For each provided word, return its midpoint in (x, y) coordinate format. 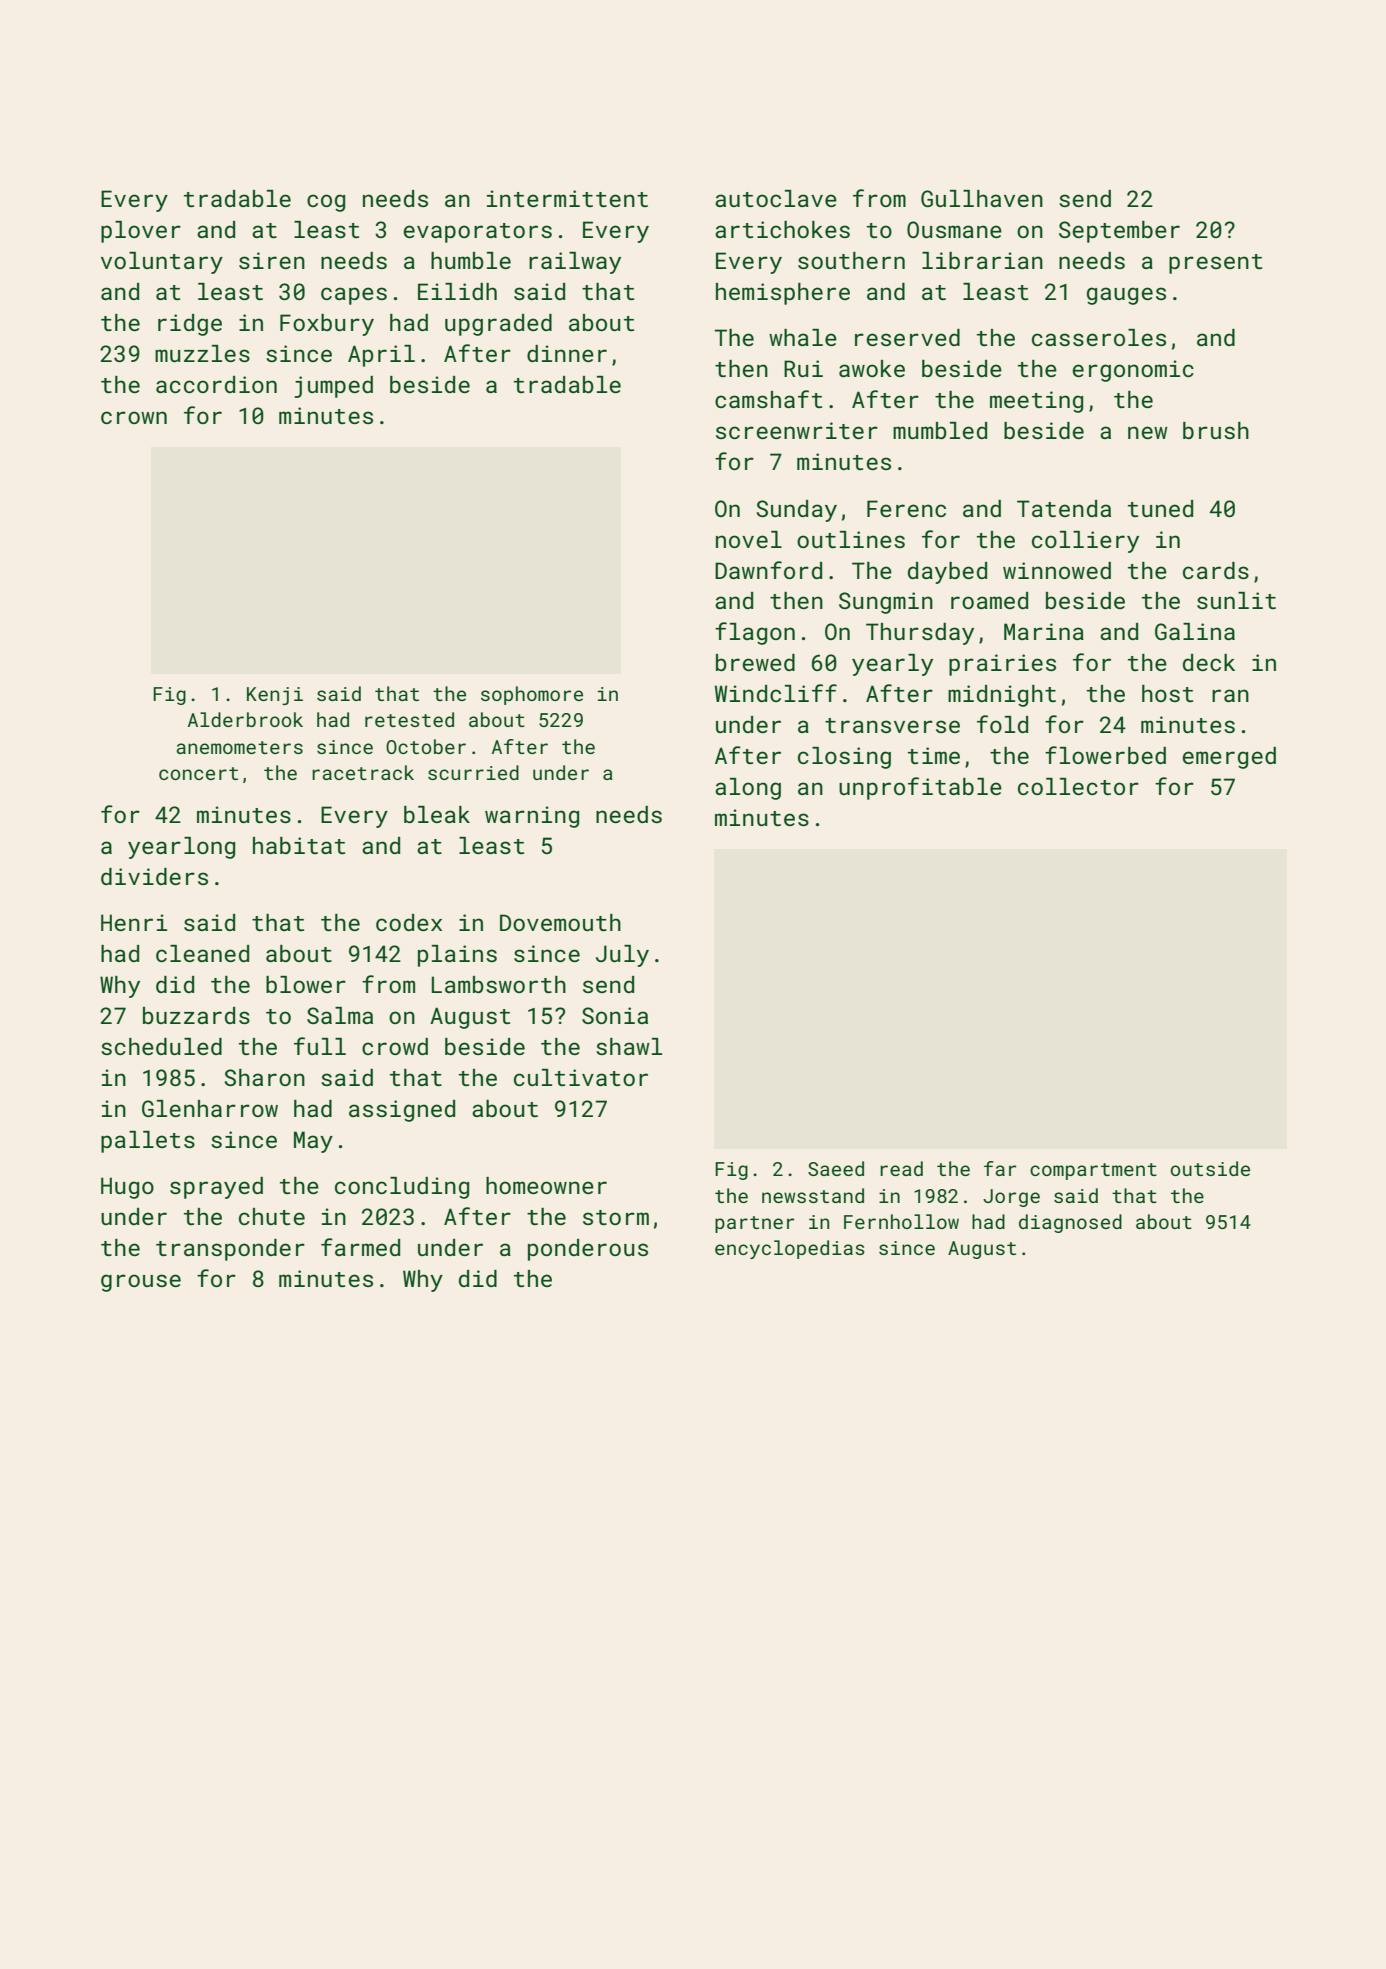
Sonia (615, 1015)
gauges (1126, 296)
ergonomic (1133, 371)
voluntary (162, 263)
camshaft (768, 399)
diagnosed (1070, 1223)
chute (272, 1216)
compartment (1093, 1171)
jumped (333, 387)
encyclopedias (790, 1249)
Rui (803, 368)
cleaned (202, 953)
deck (1209, 662)
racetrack (363, 772)
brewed (755, 662)
